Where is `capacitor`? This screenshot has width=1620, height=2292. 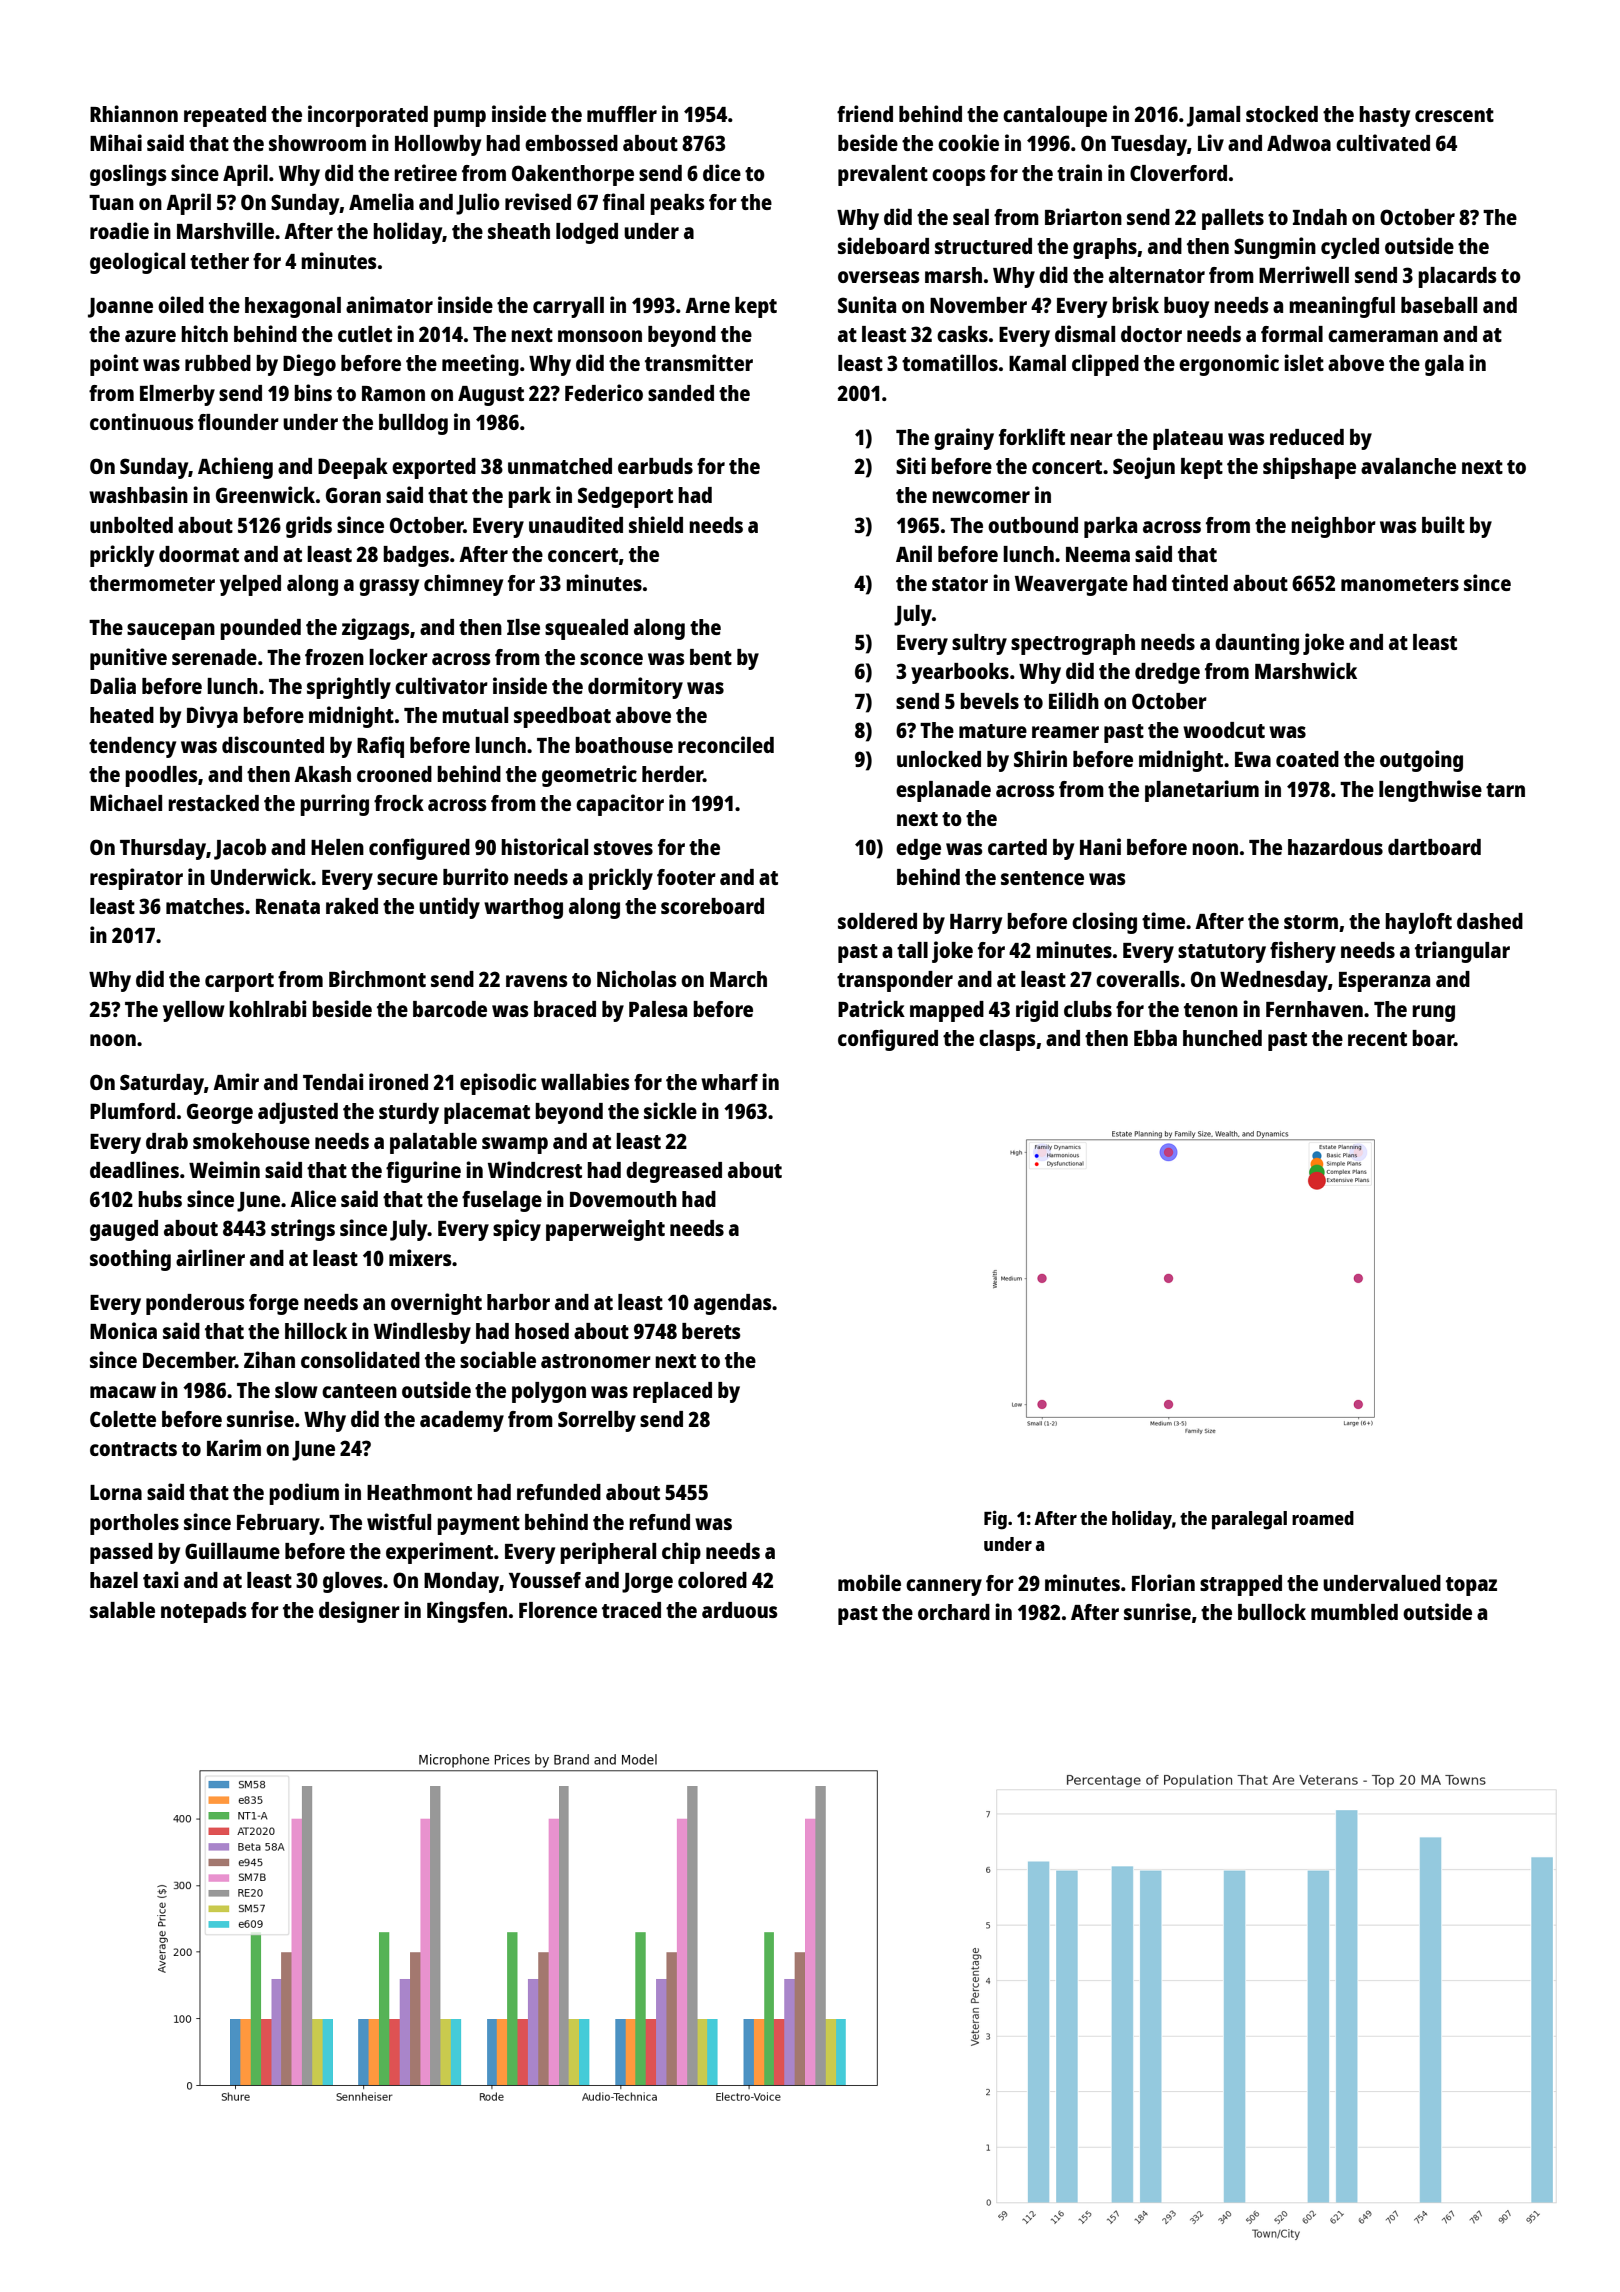
capacitor is located at coordinates (620, 805).
